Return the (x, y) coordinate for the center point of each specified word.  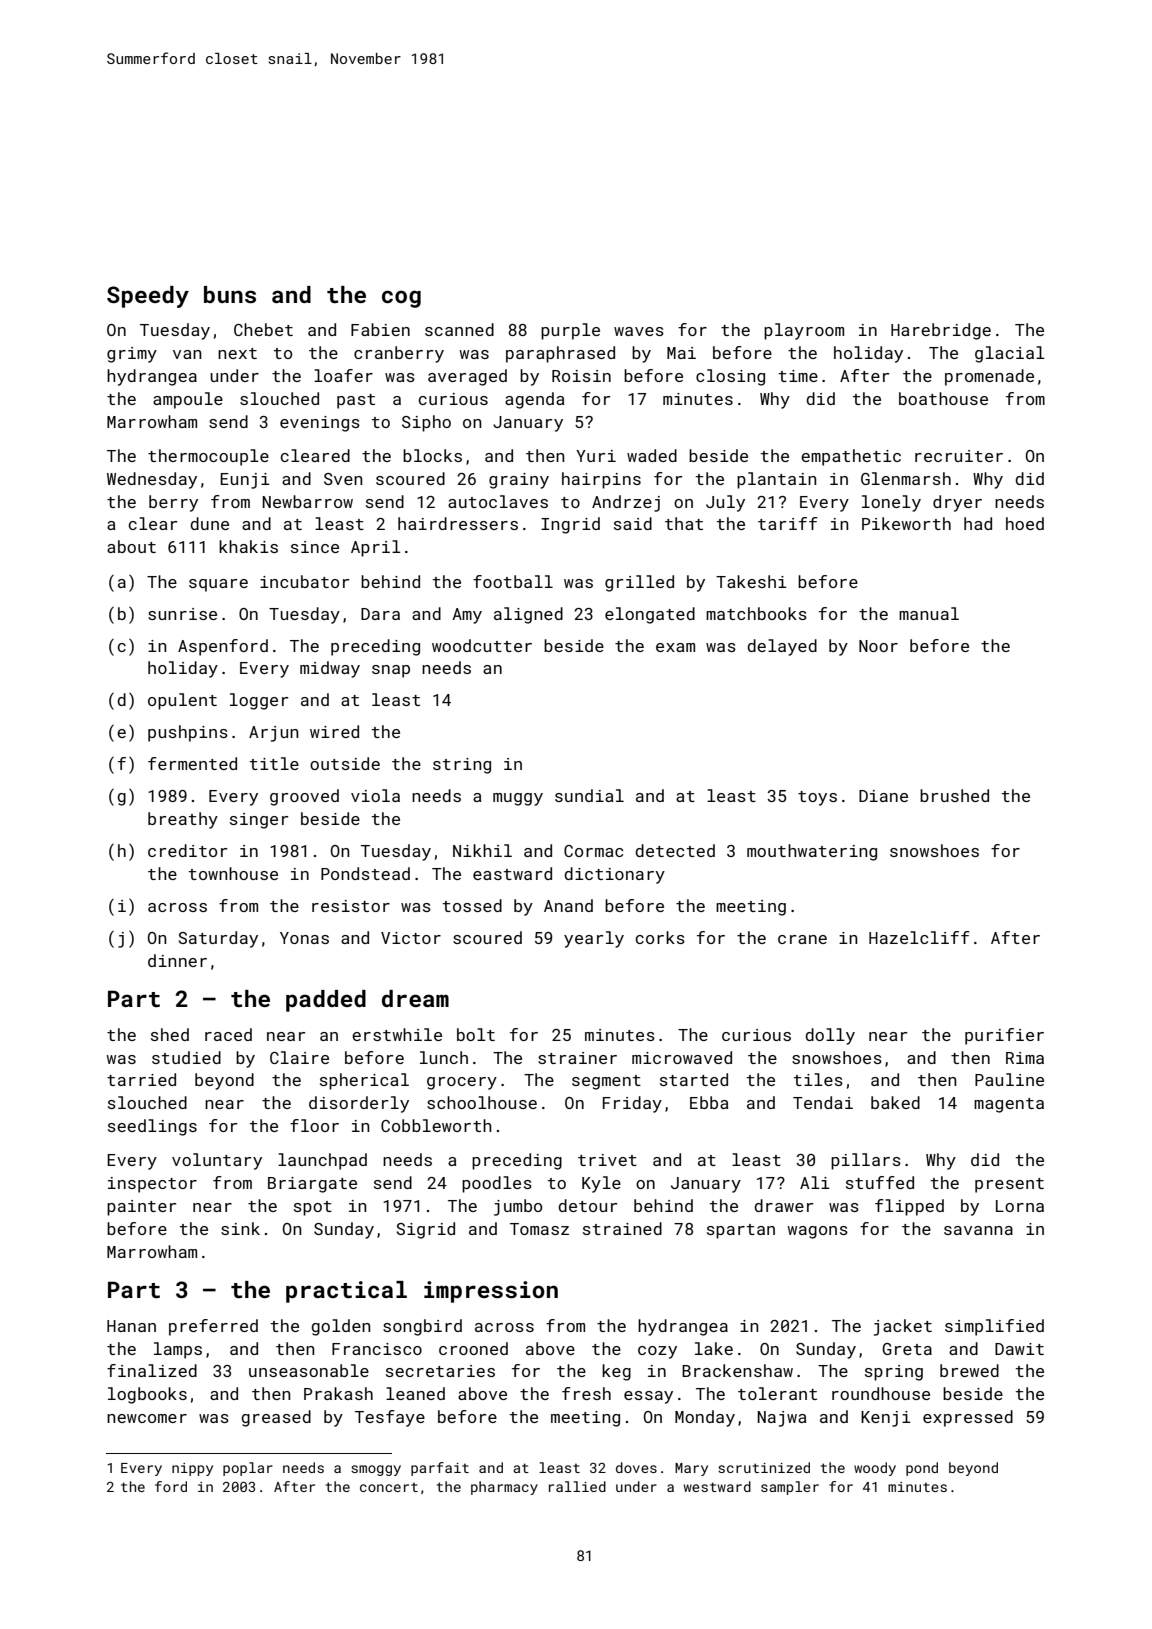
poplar (248, 1469)
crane (802, 939)
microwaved (682, 1057)
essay (648, 1397)
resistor (351, 906)
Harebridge (941, 331)
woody (875, 1469)
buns (230, 294)
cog (401, 299)
